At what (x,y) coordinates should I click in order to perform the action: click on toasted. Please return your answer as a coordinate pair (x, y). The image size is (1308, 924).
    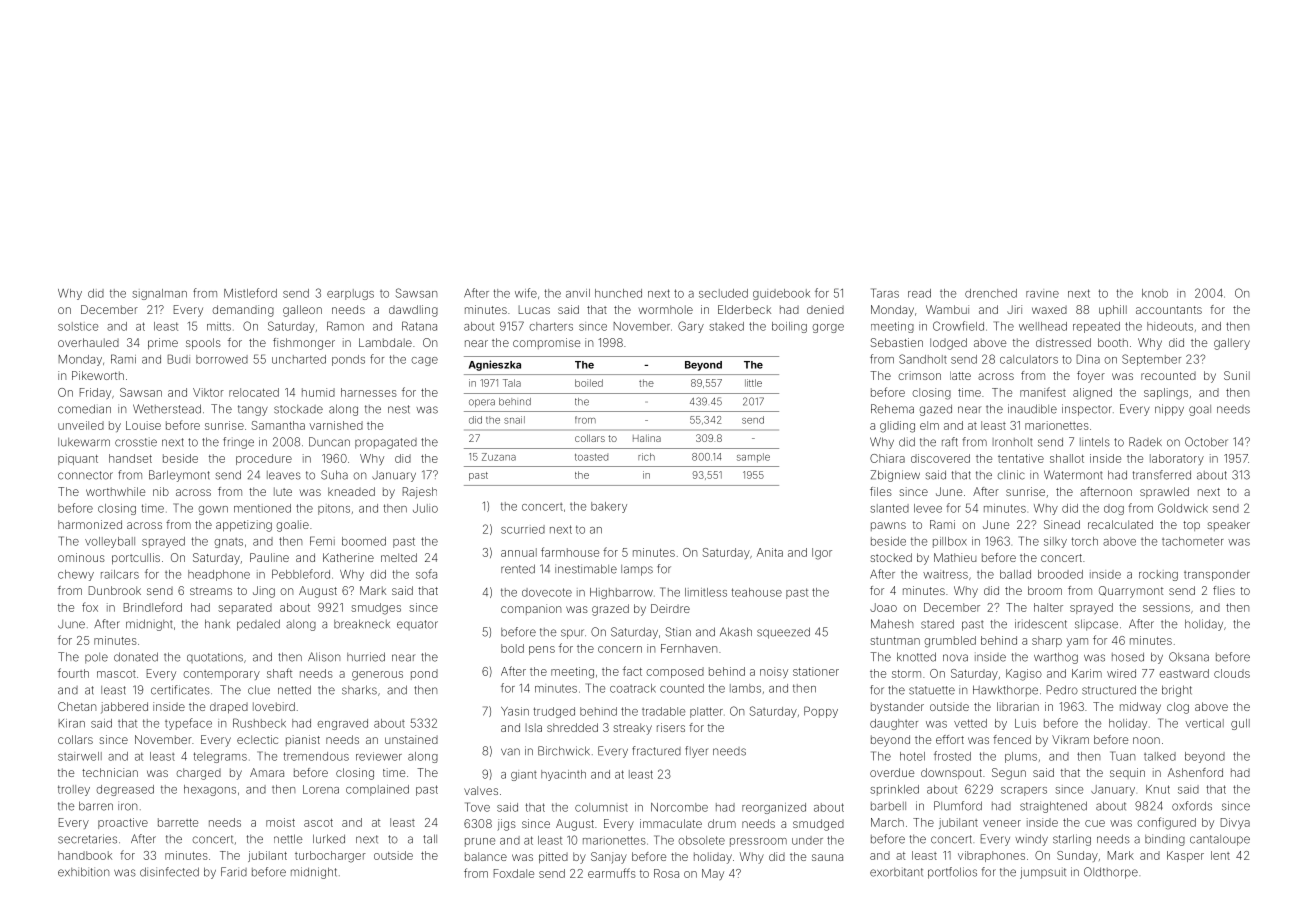
    Looking at the image, I should click on (591, 457).
